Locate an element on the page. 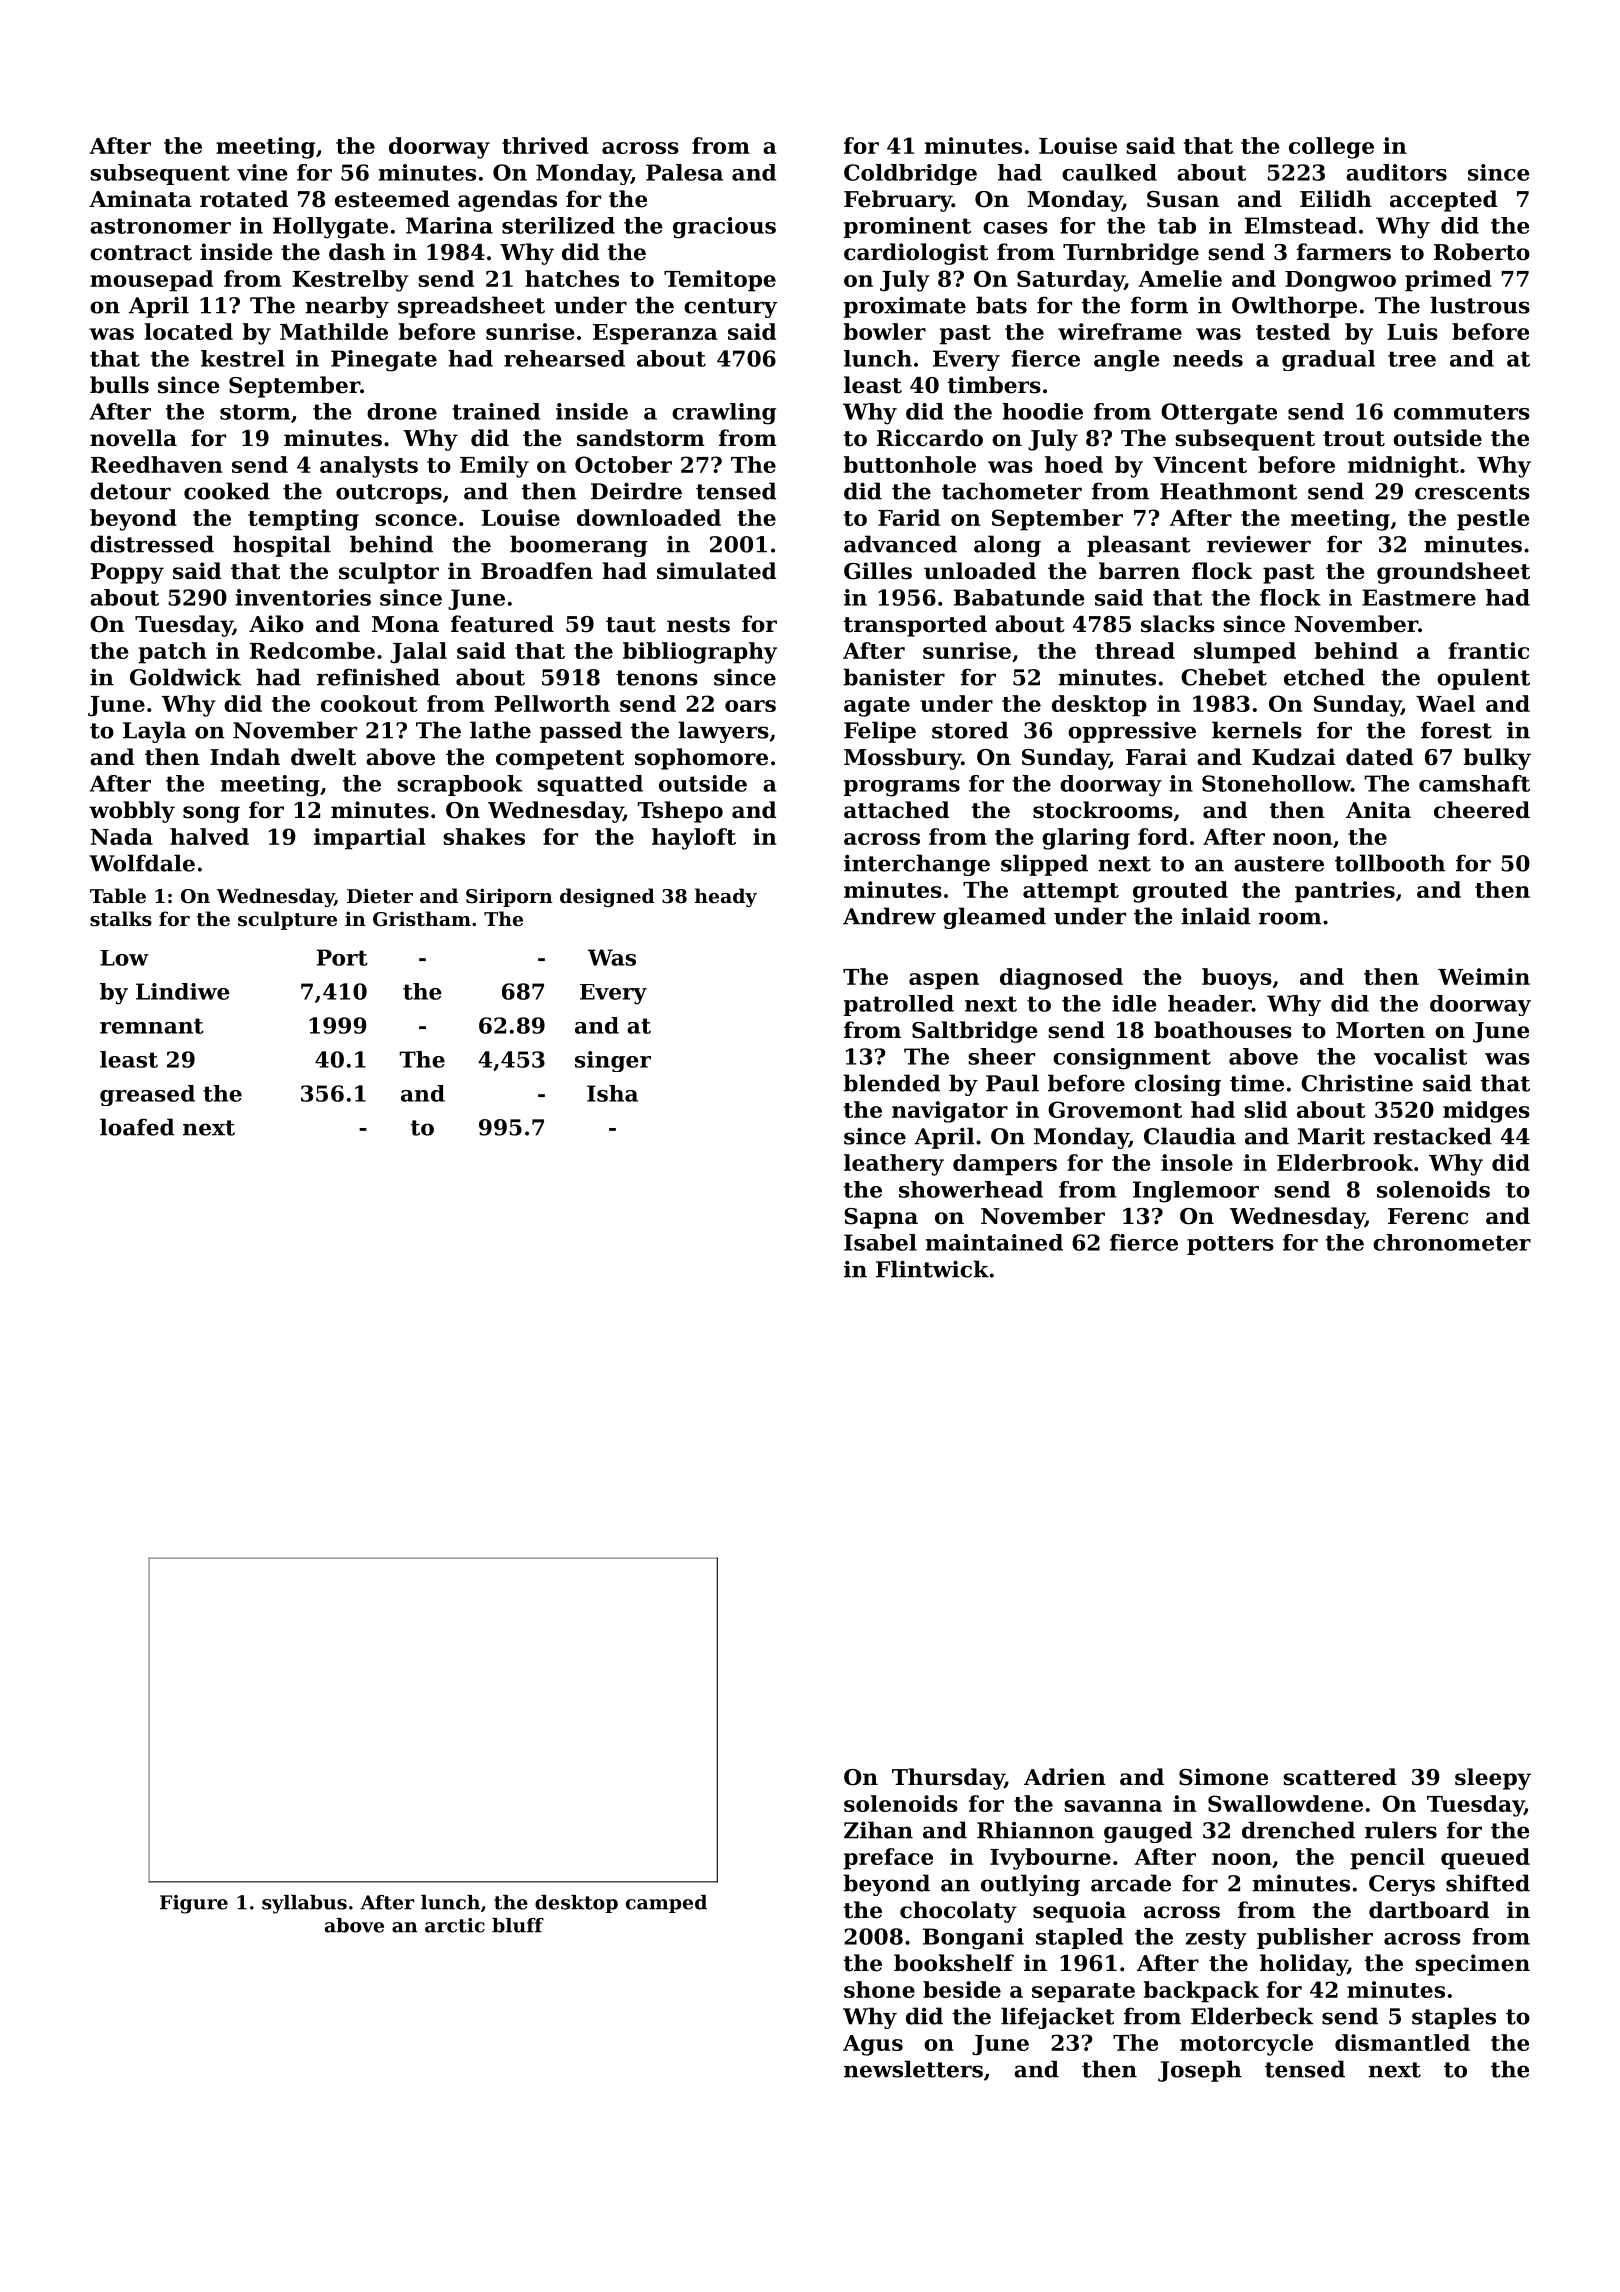 This page has height=2292, width=1620. Saltbridge is located at coordinates (975, 1032).
